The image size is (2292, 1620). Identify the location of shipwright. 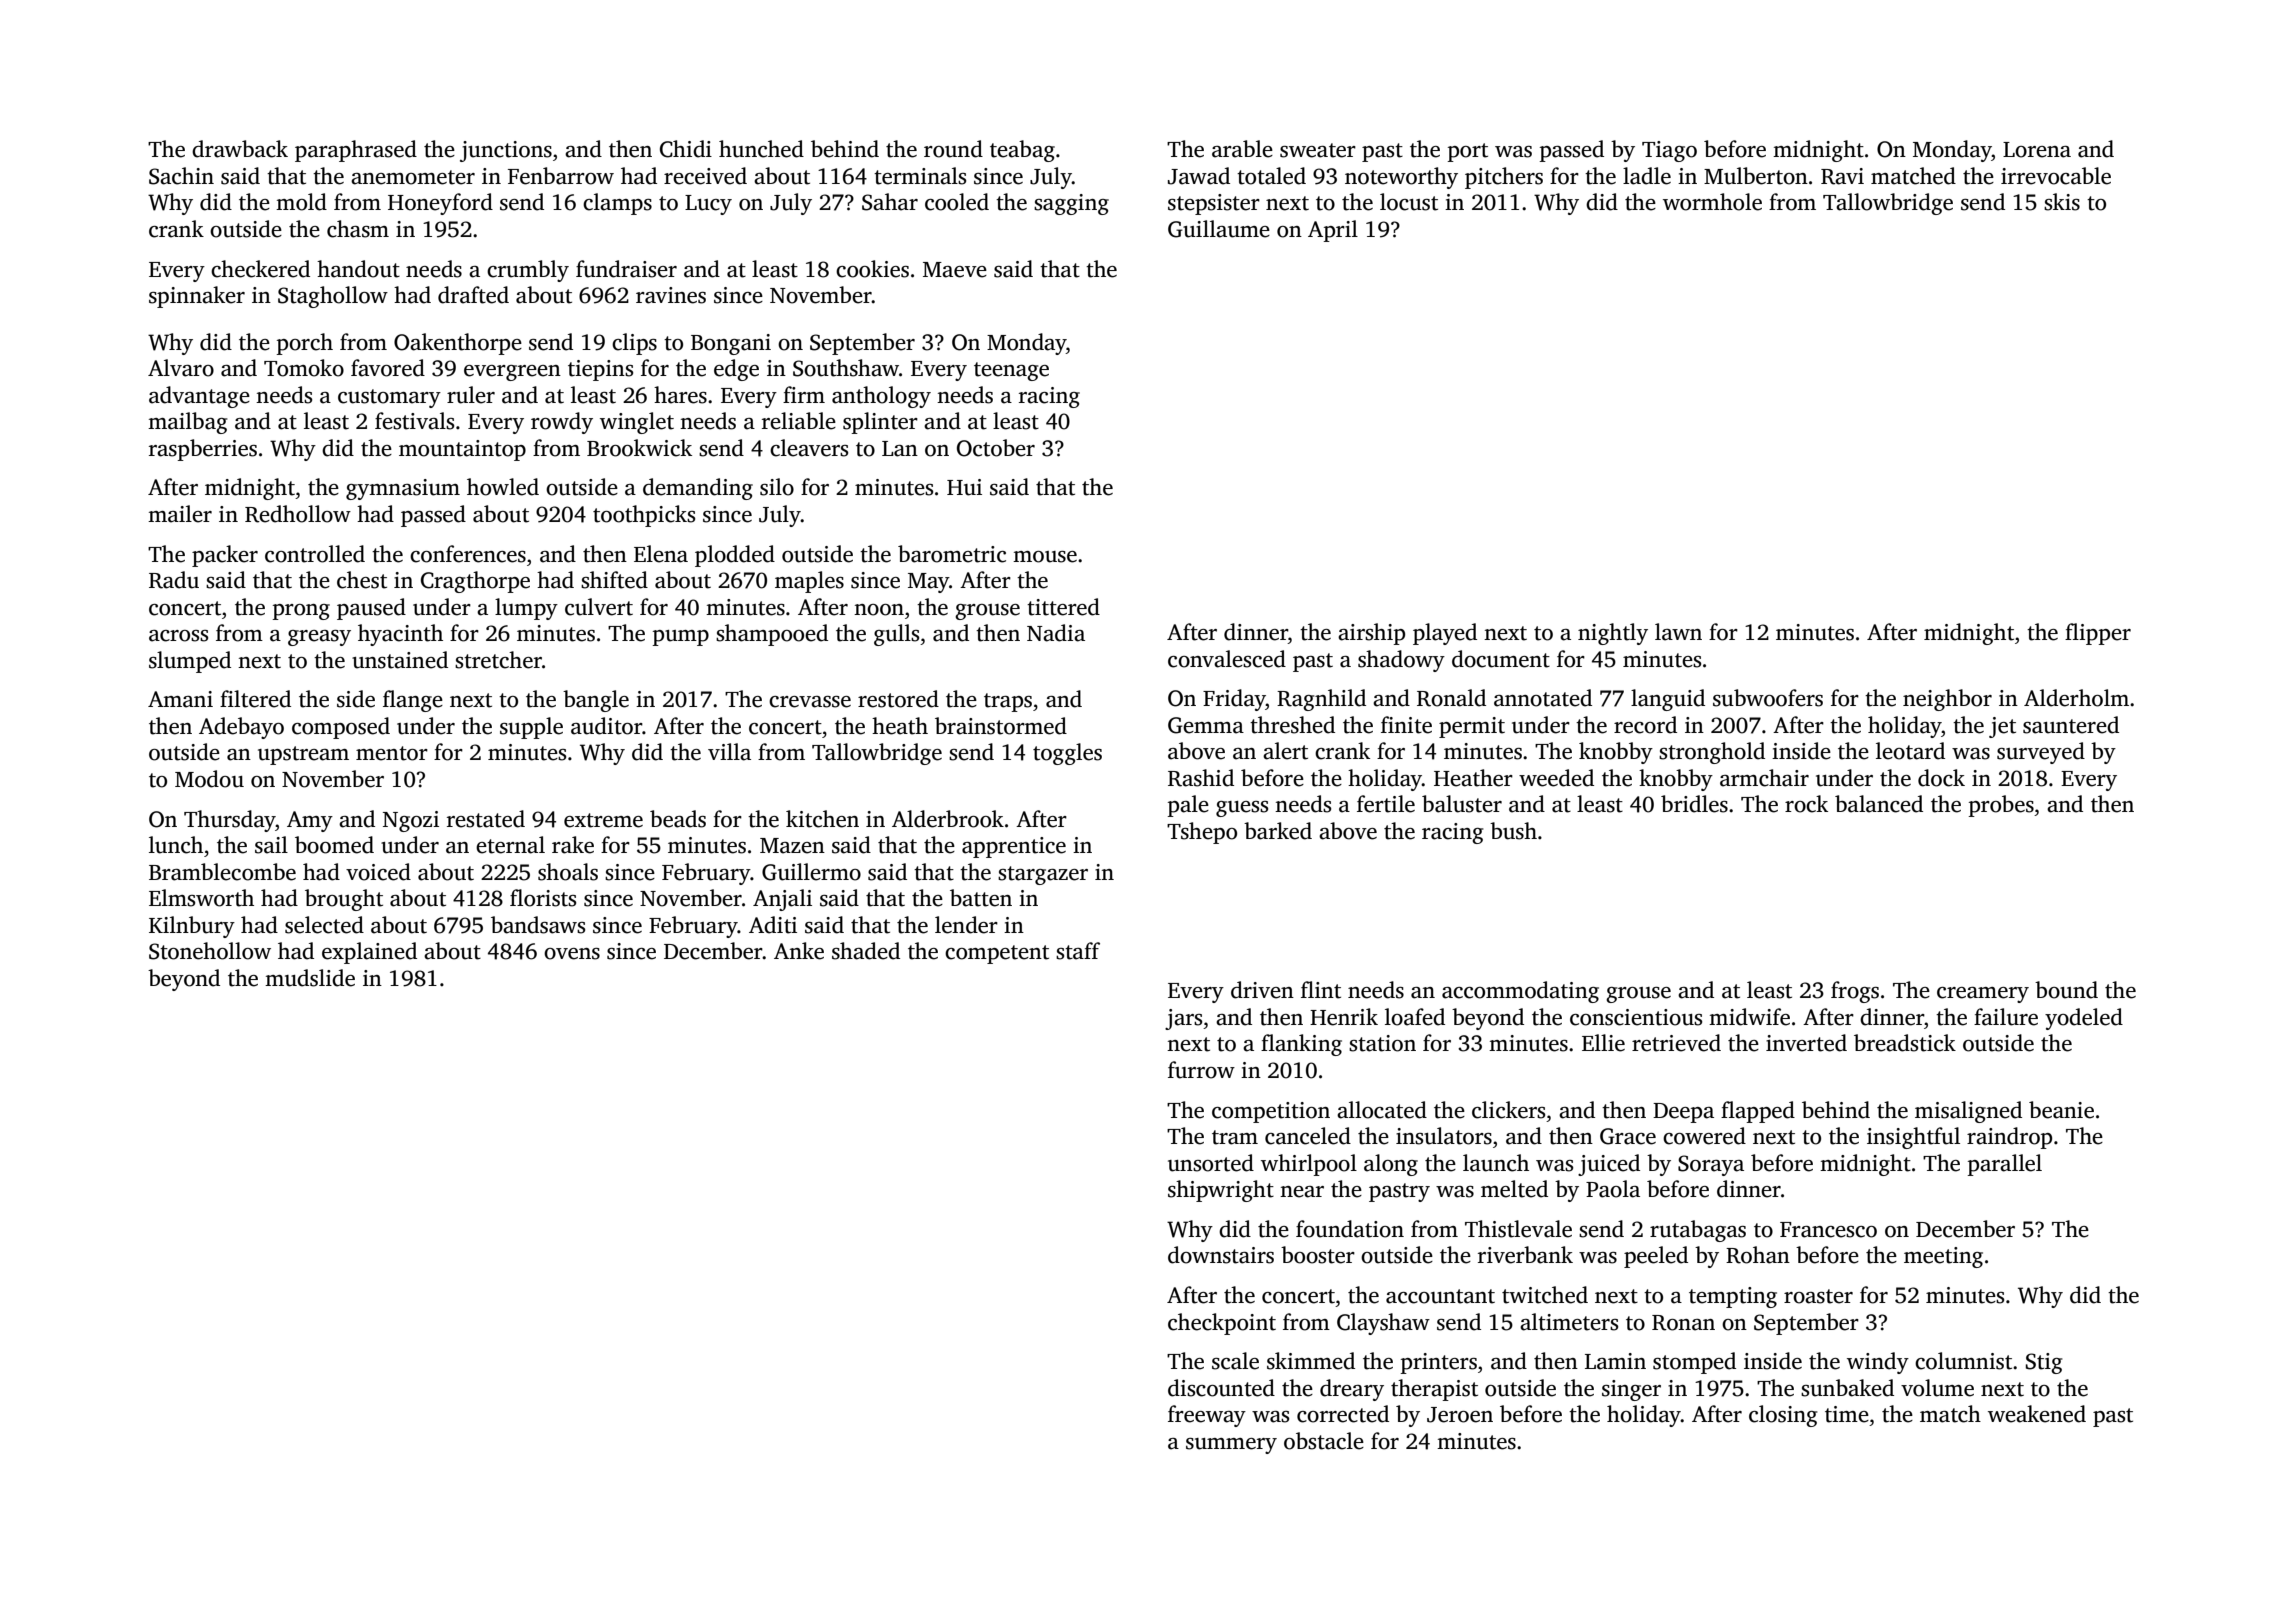
(1221, 1191).
